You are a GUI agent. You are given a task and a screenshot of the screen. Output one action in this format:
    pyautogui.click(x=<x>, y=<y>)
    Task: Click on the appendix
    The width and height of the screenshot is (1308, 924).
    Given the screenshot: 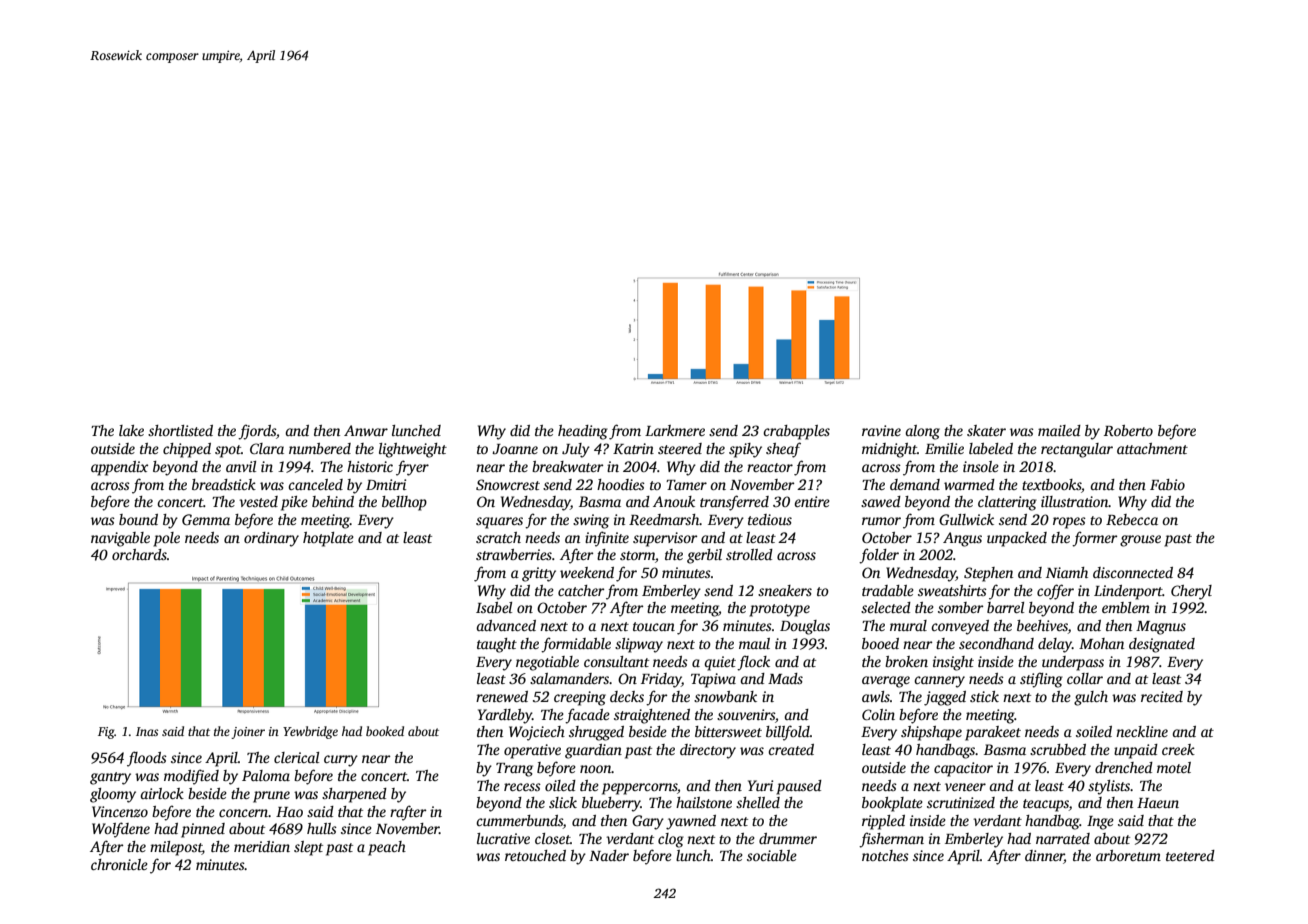 What is the action you would take?
    pyautogui.click(x=119, y=468)
